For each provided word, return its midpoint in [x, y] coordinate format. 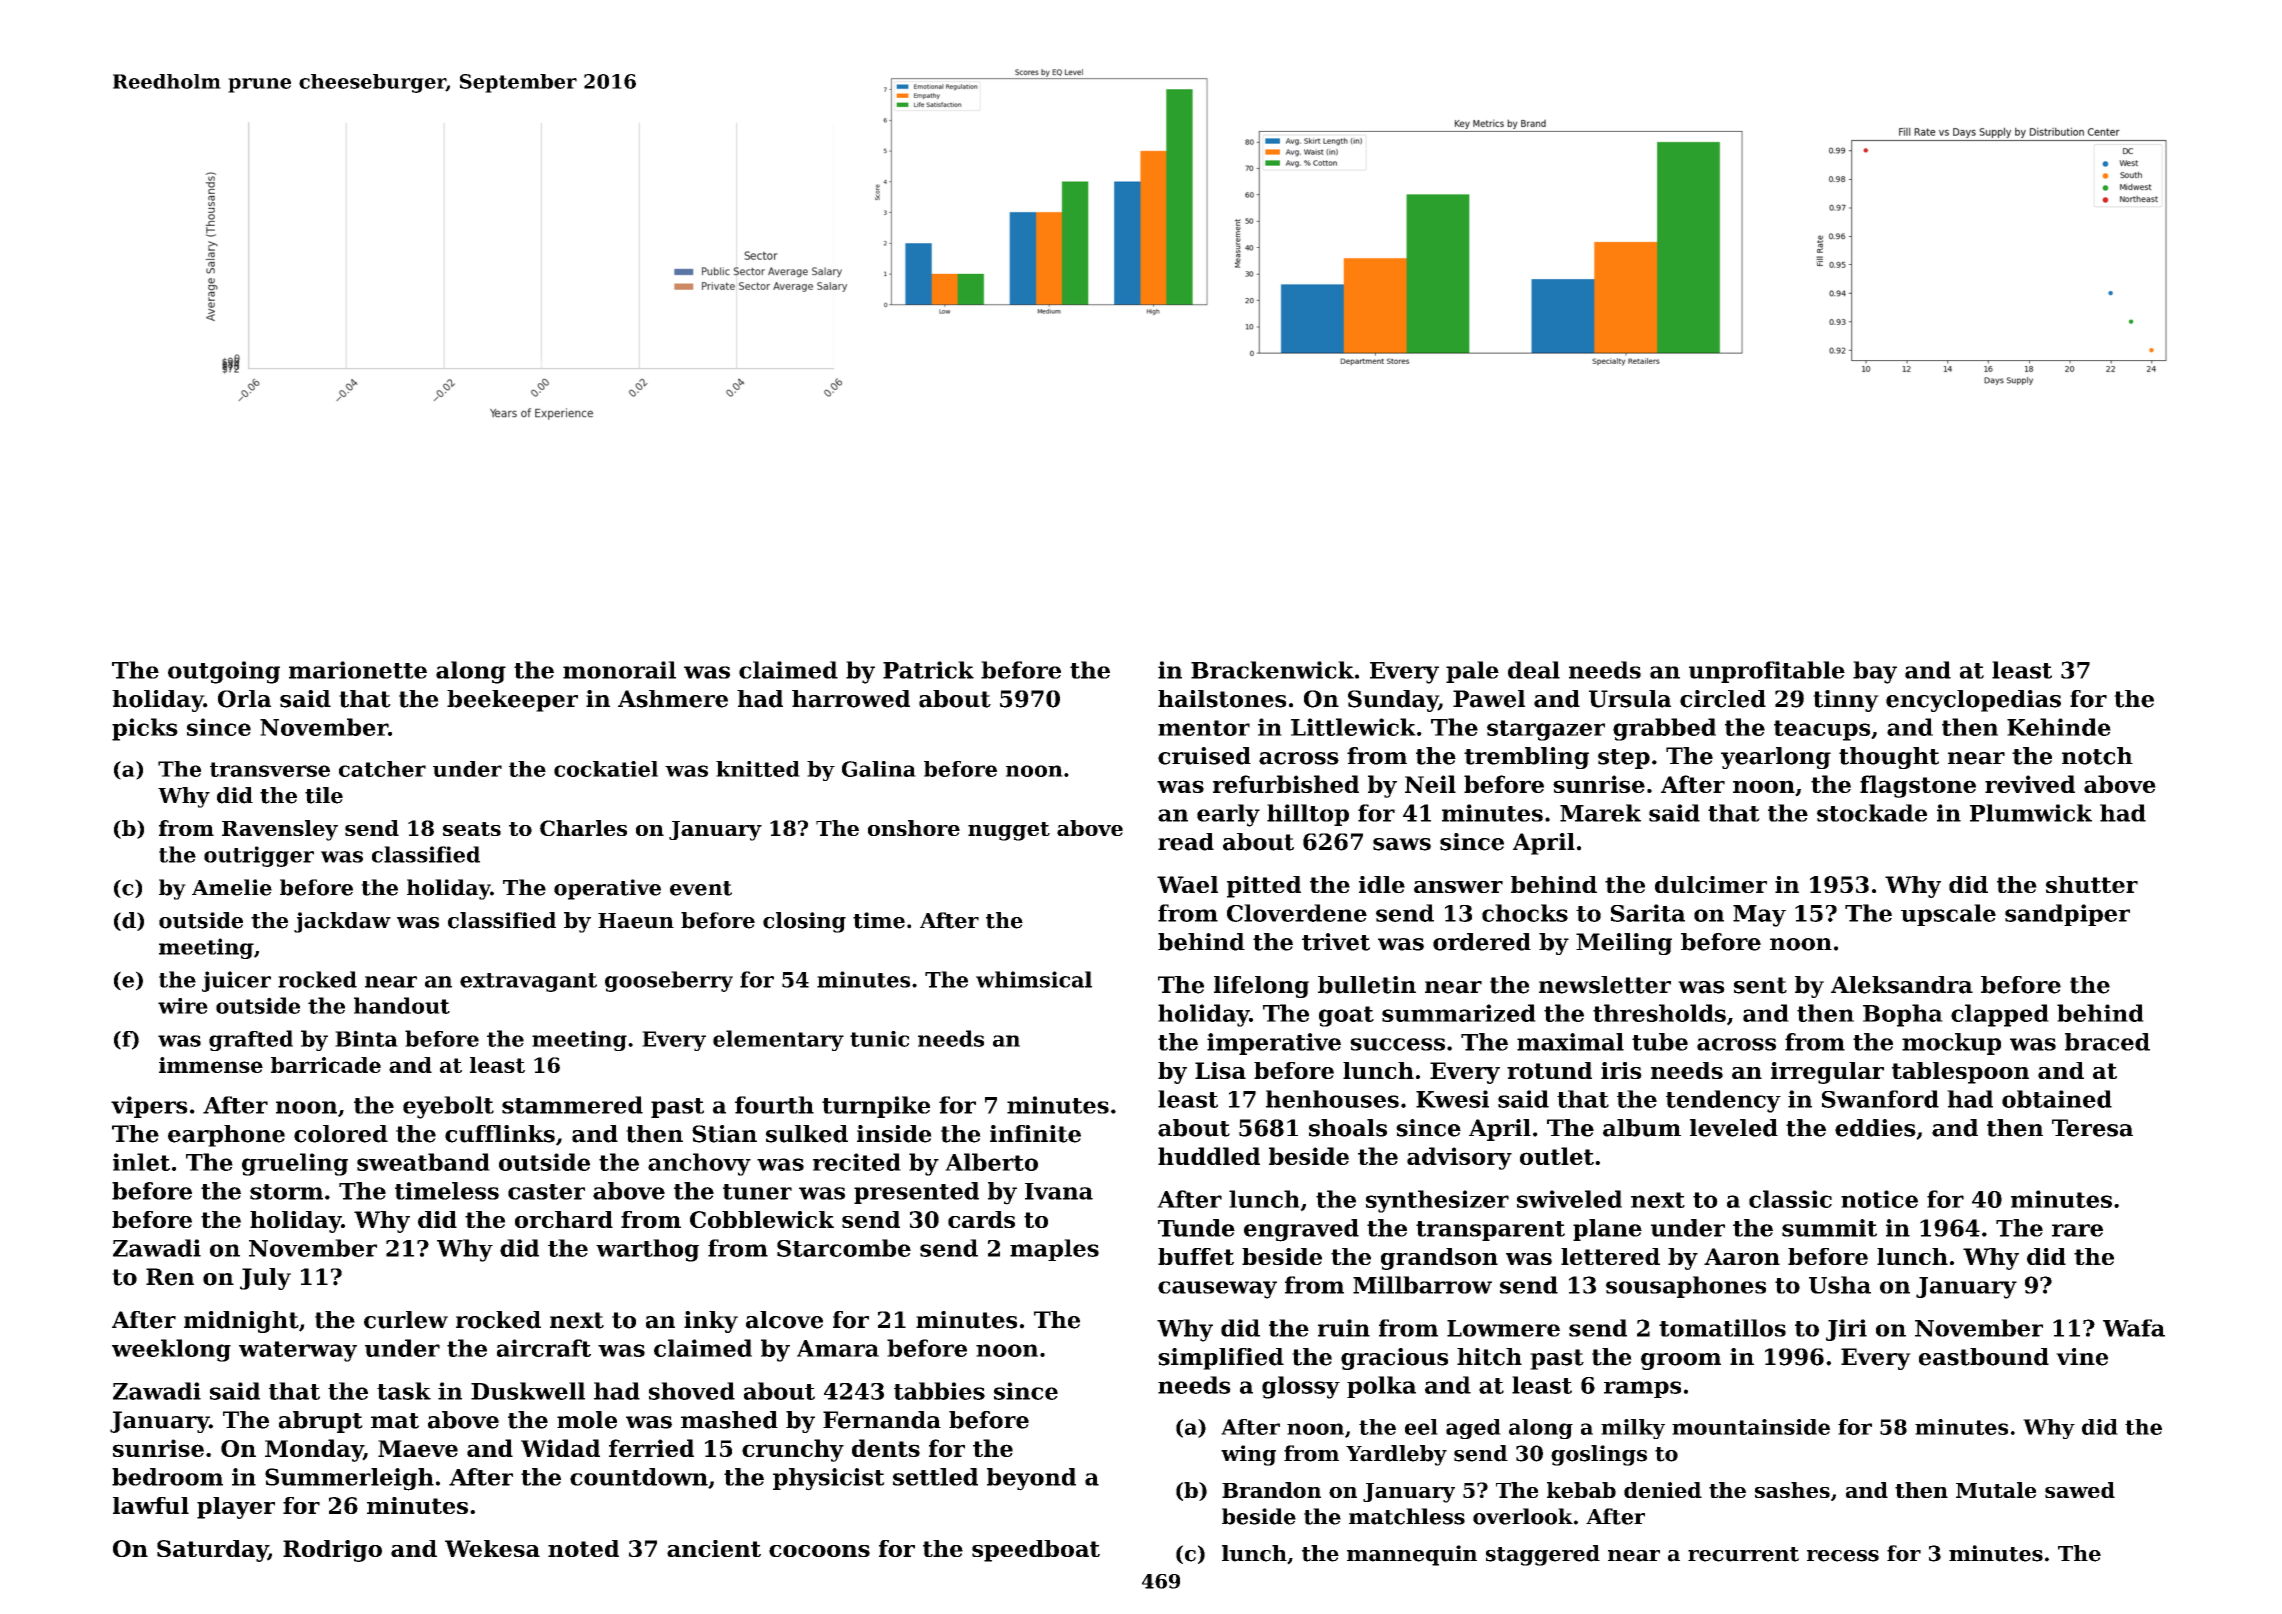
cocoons [819, 1551]
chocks [1525, 913]
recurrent [1743, 1554]
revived [2030, 784]
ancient [714, 1548]
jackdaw [342, 922]
